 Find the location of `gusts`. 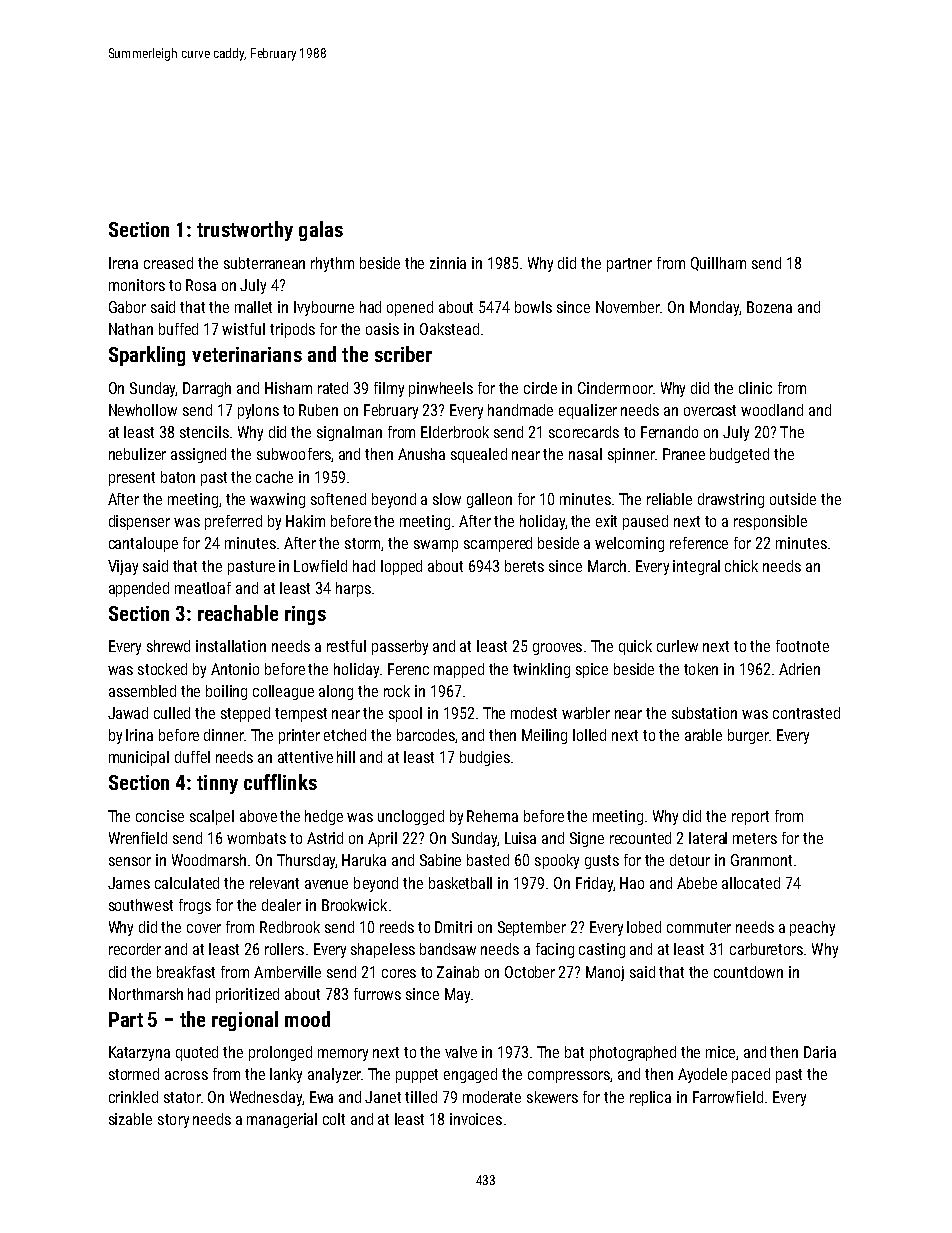

gusts is located at coordinates (602, 862).
